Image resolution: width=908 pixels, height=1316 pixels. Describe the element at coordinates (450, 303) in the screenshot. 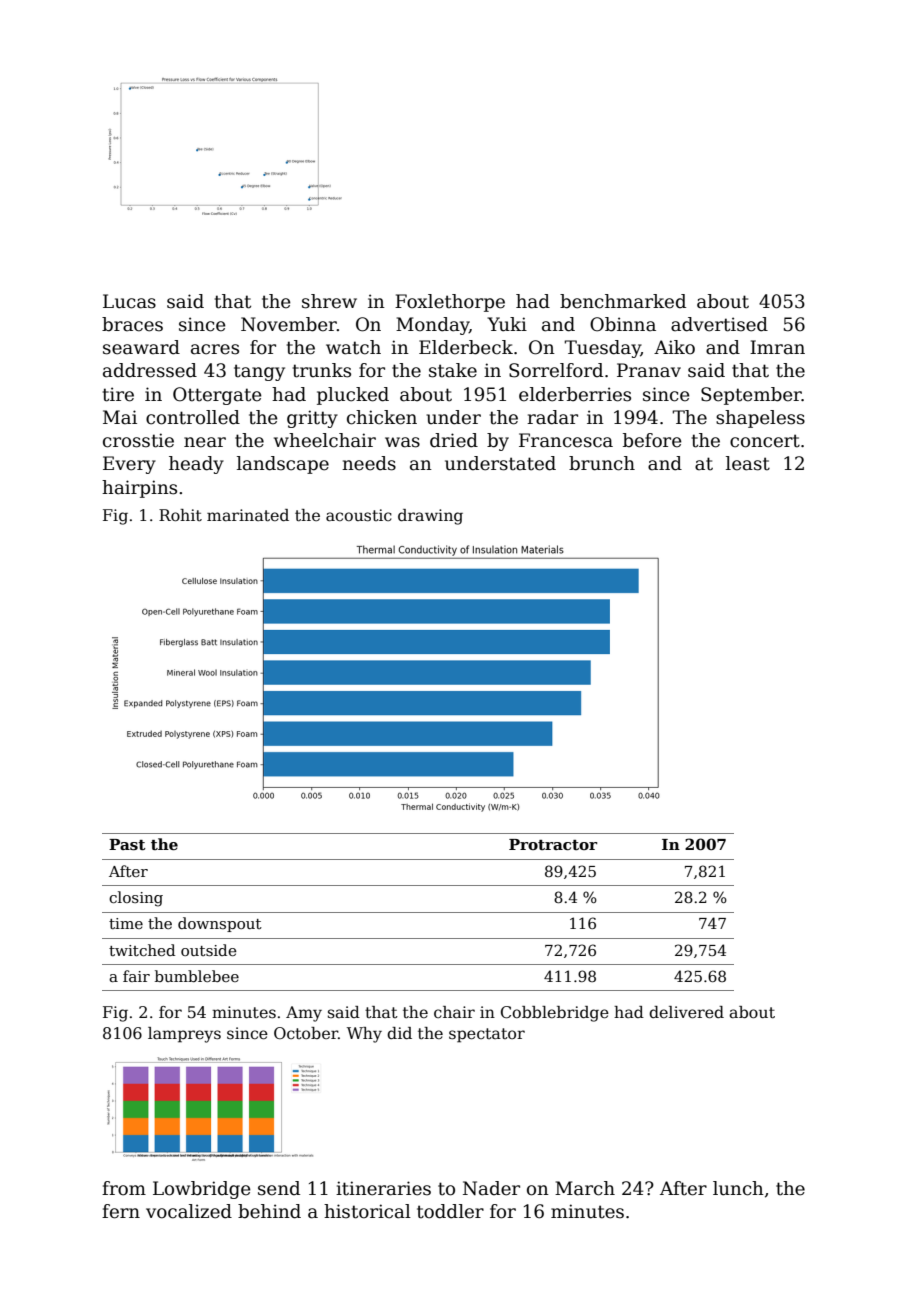

I see `Foxlethorpe` at that location.
